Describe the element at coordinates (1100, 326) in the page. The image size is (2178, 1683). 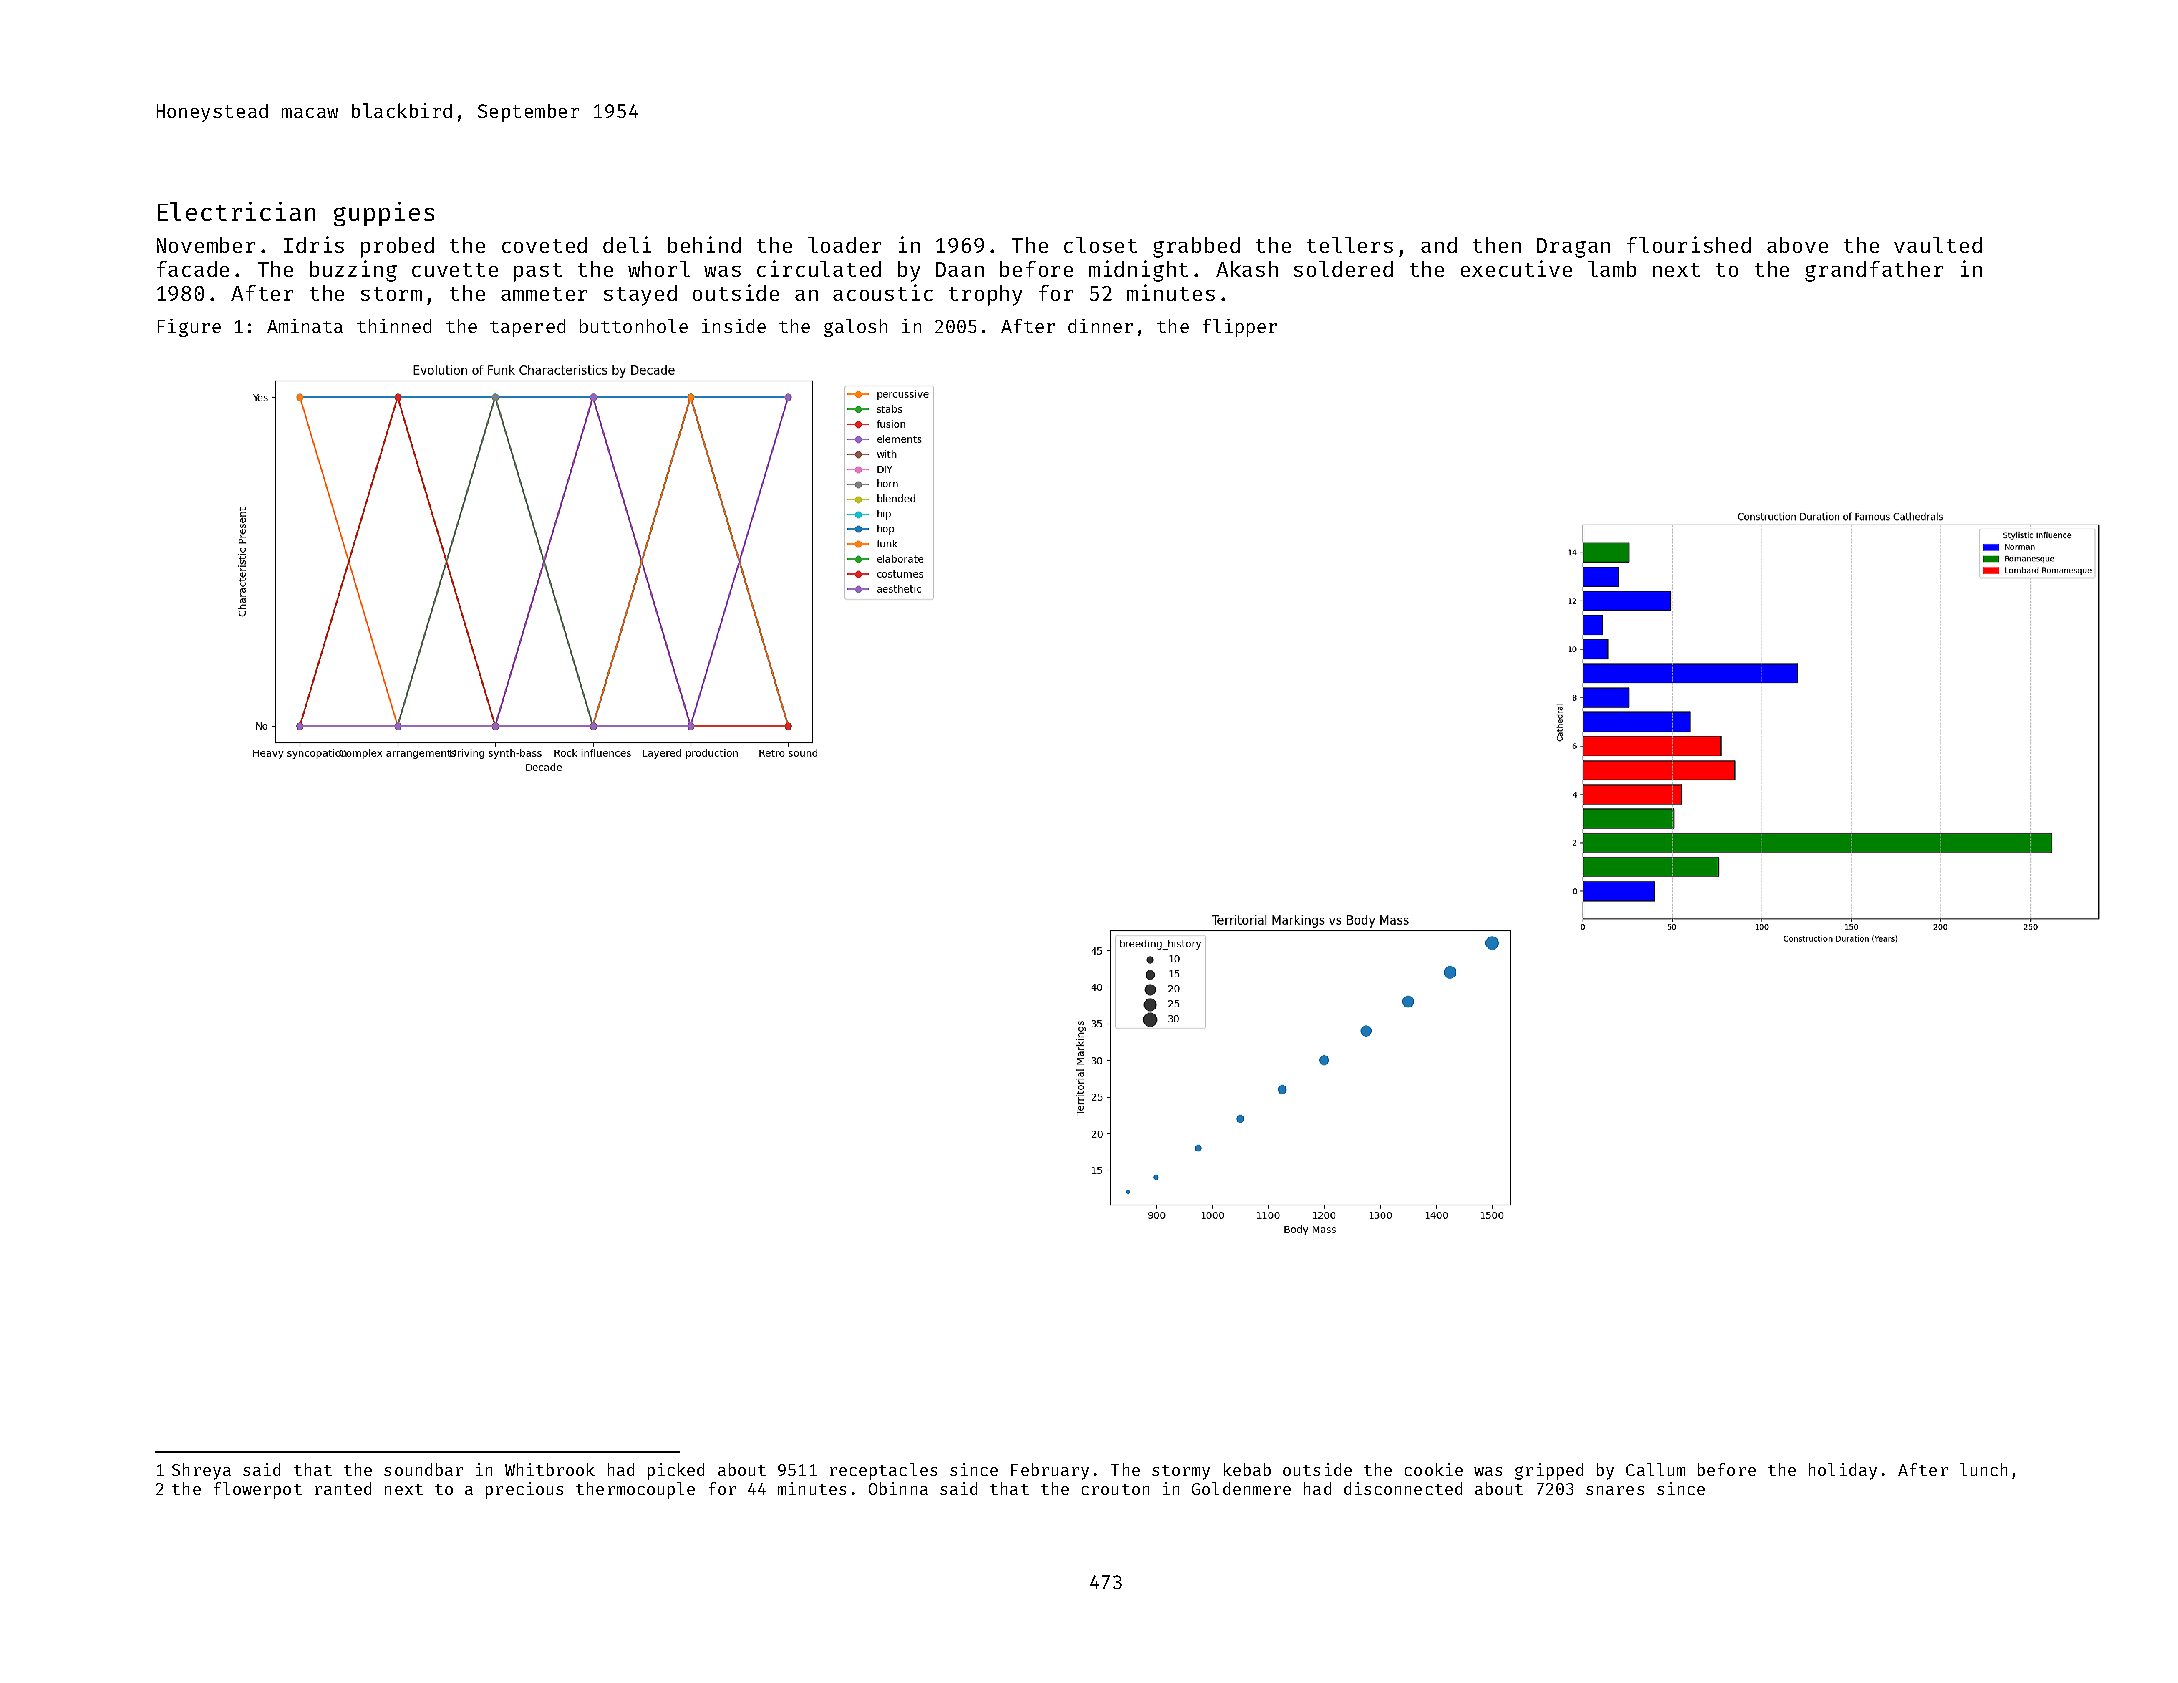
I see `dinner` at that location.
